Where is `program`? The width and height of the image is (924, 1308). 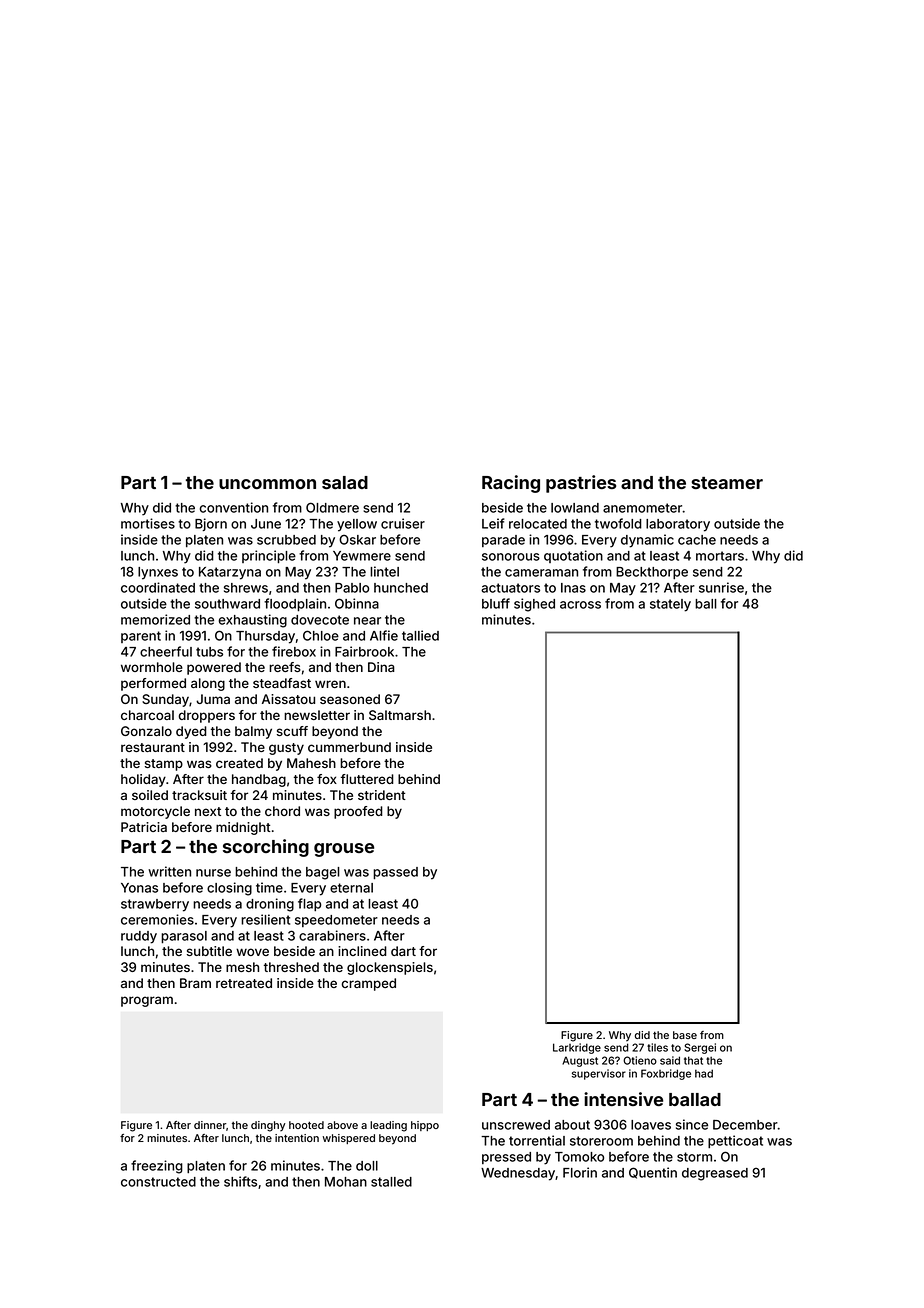
program is located at coordinates (147, 1001).
